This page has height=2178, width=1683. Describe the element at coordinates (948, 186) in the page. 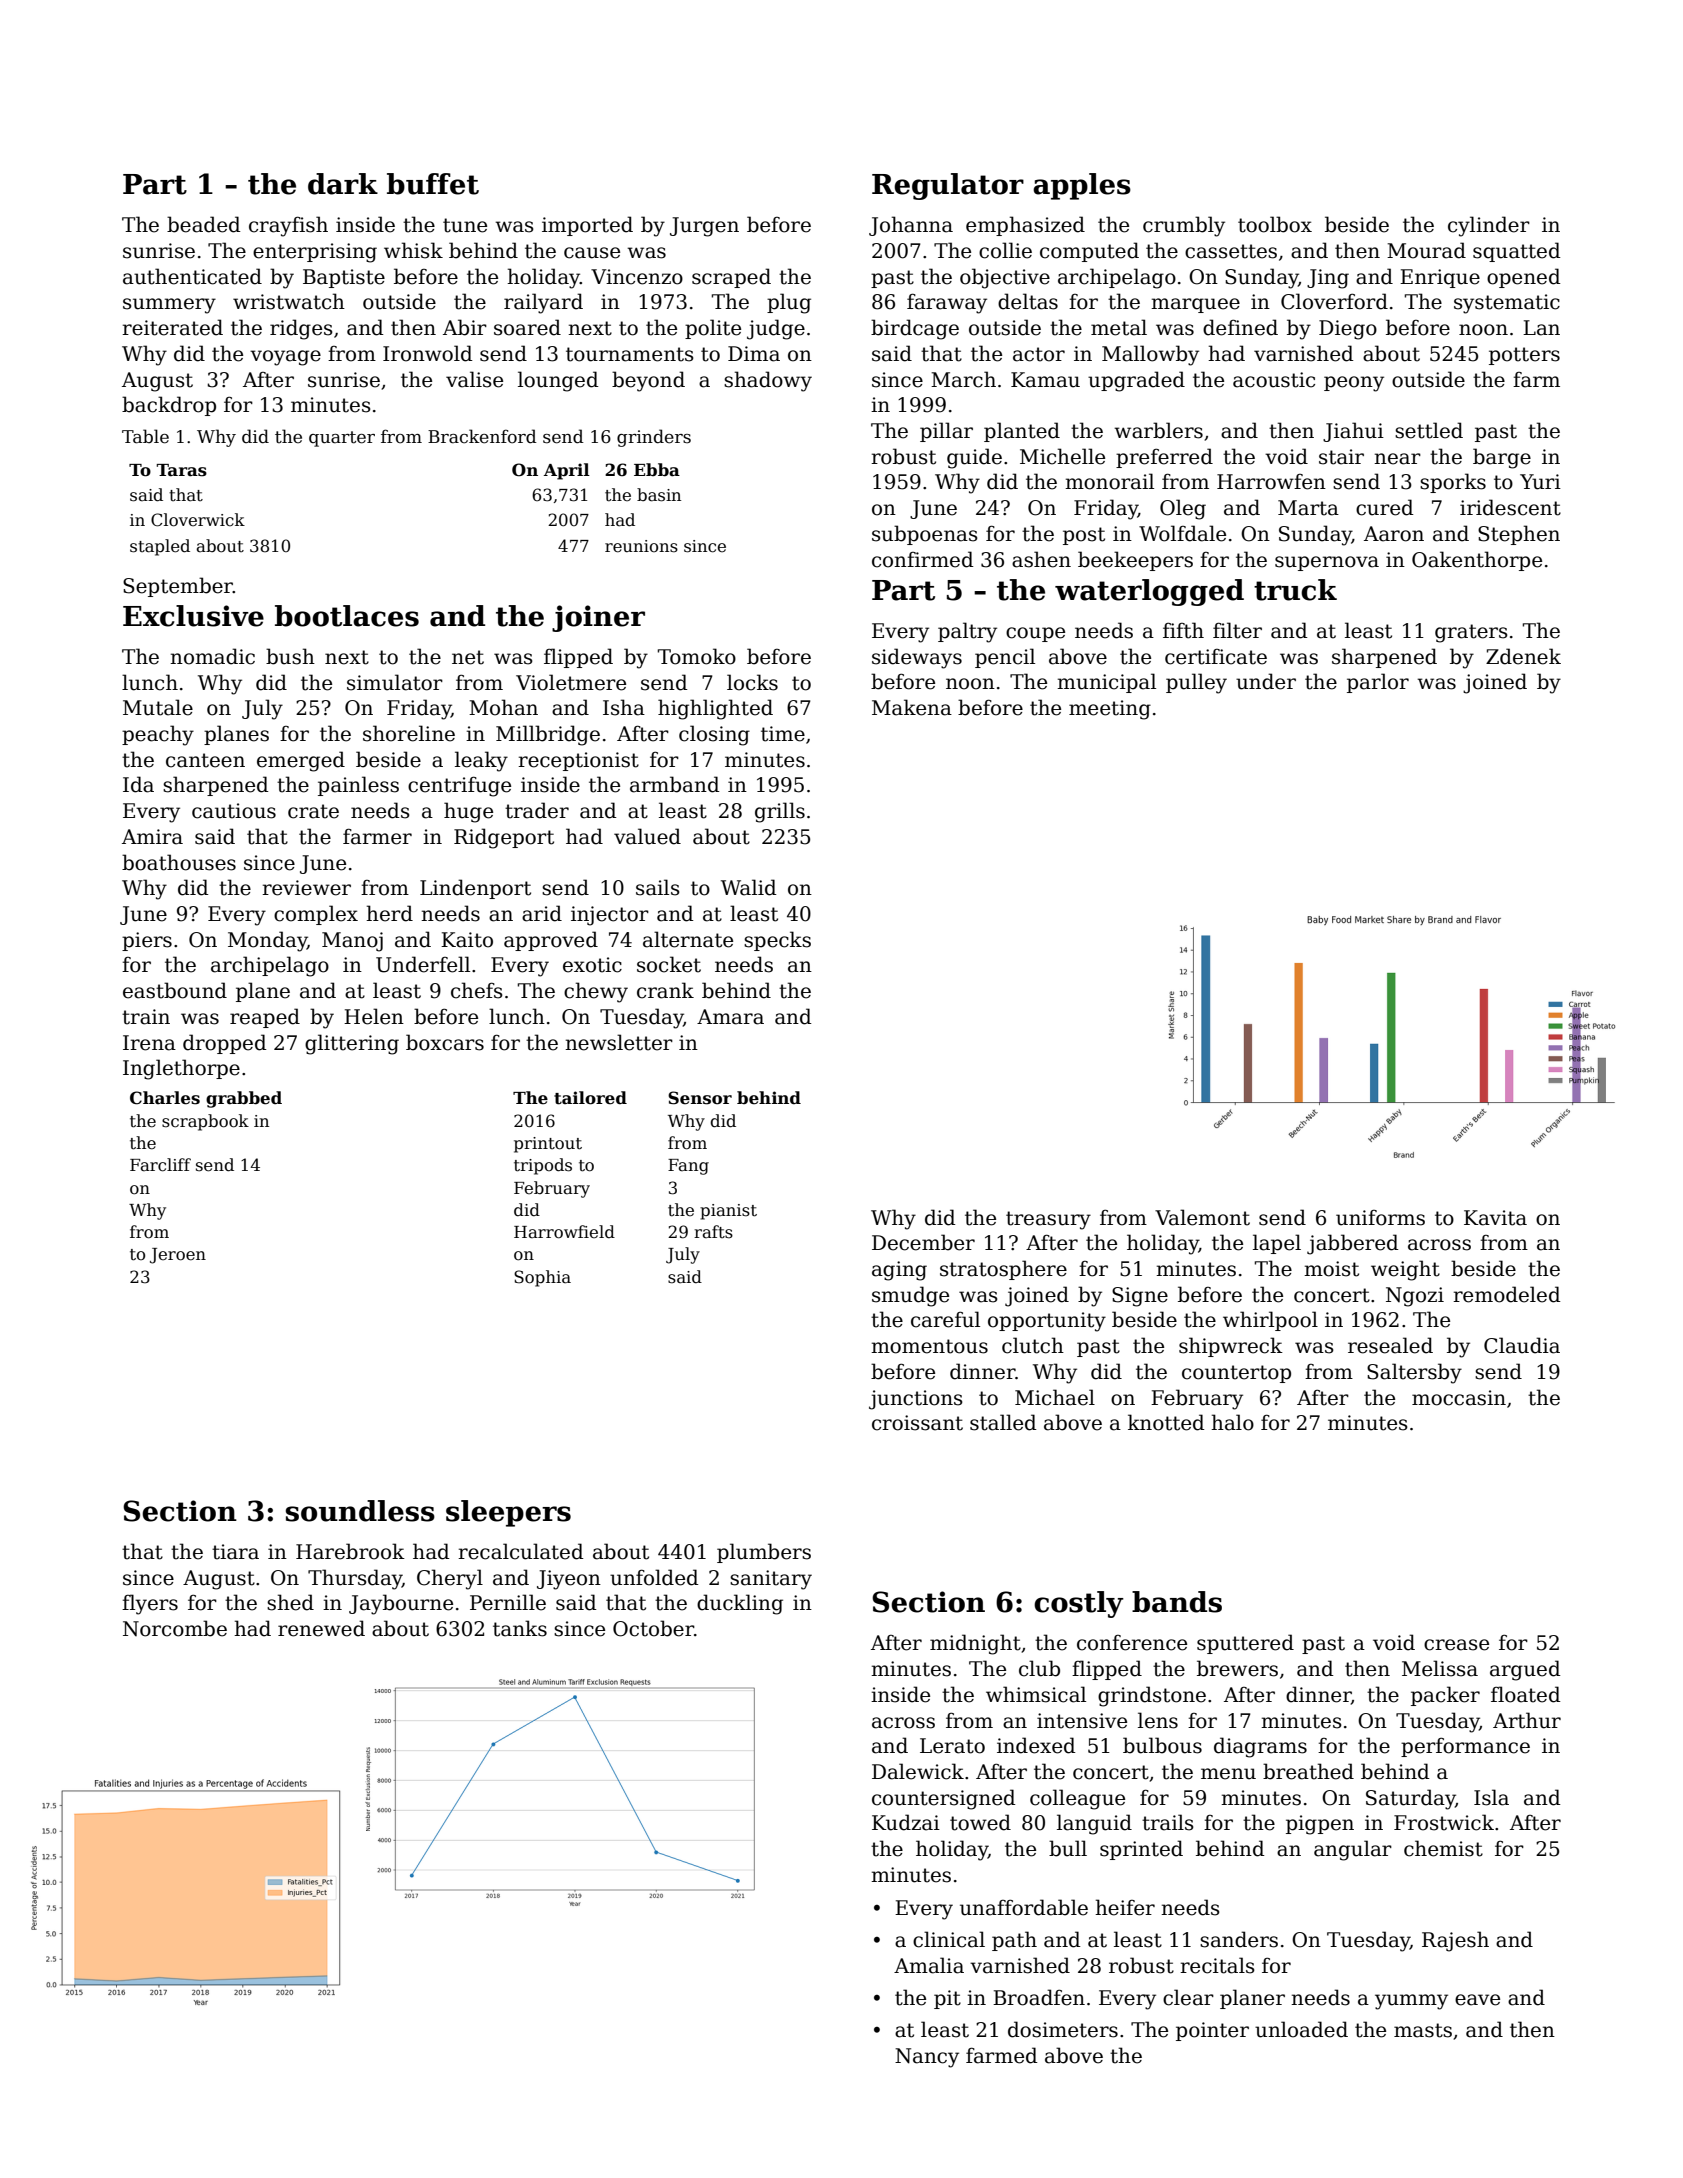

I see `Regulator` at that location.
